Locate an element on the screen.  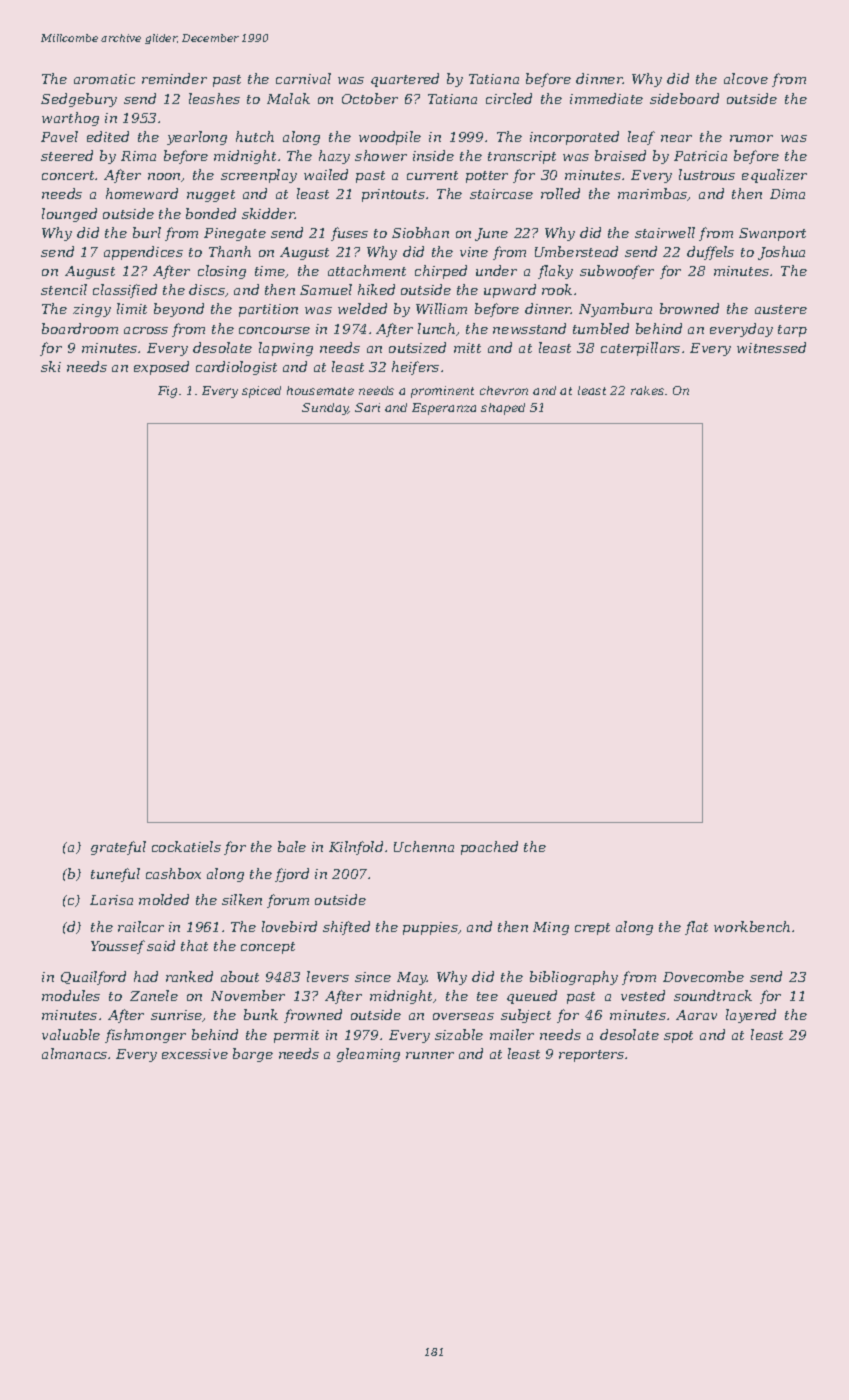
alcove is located at coordinates (746, 78).
